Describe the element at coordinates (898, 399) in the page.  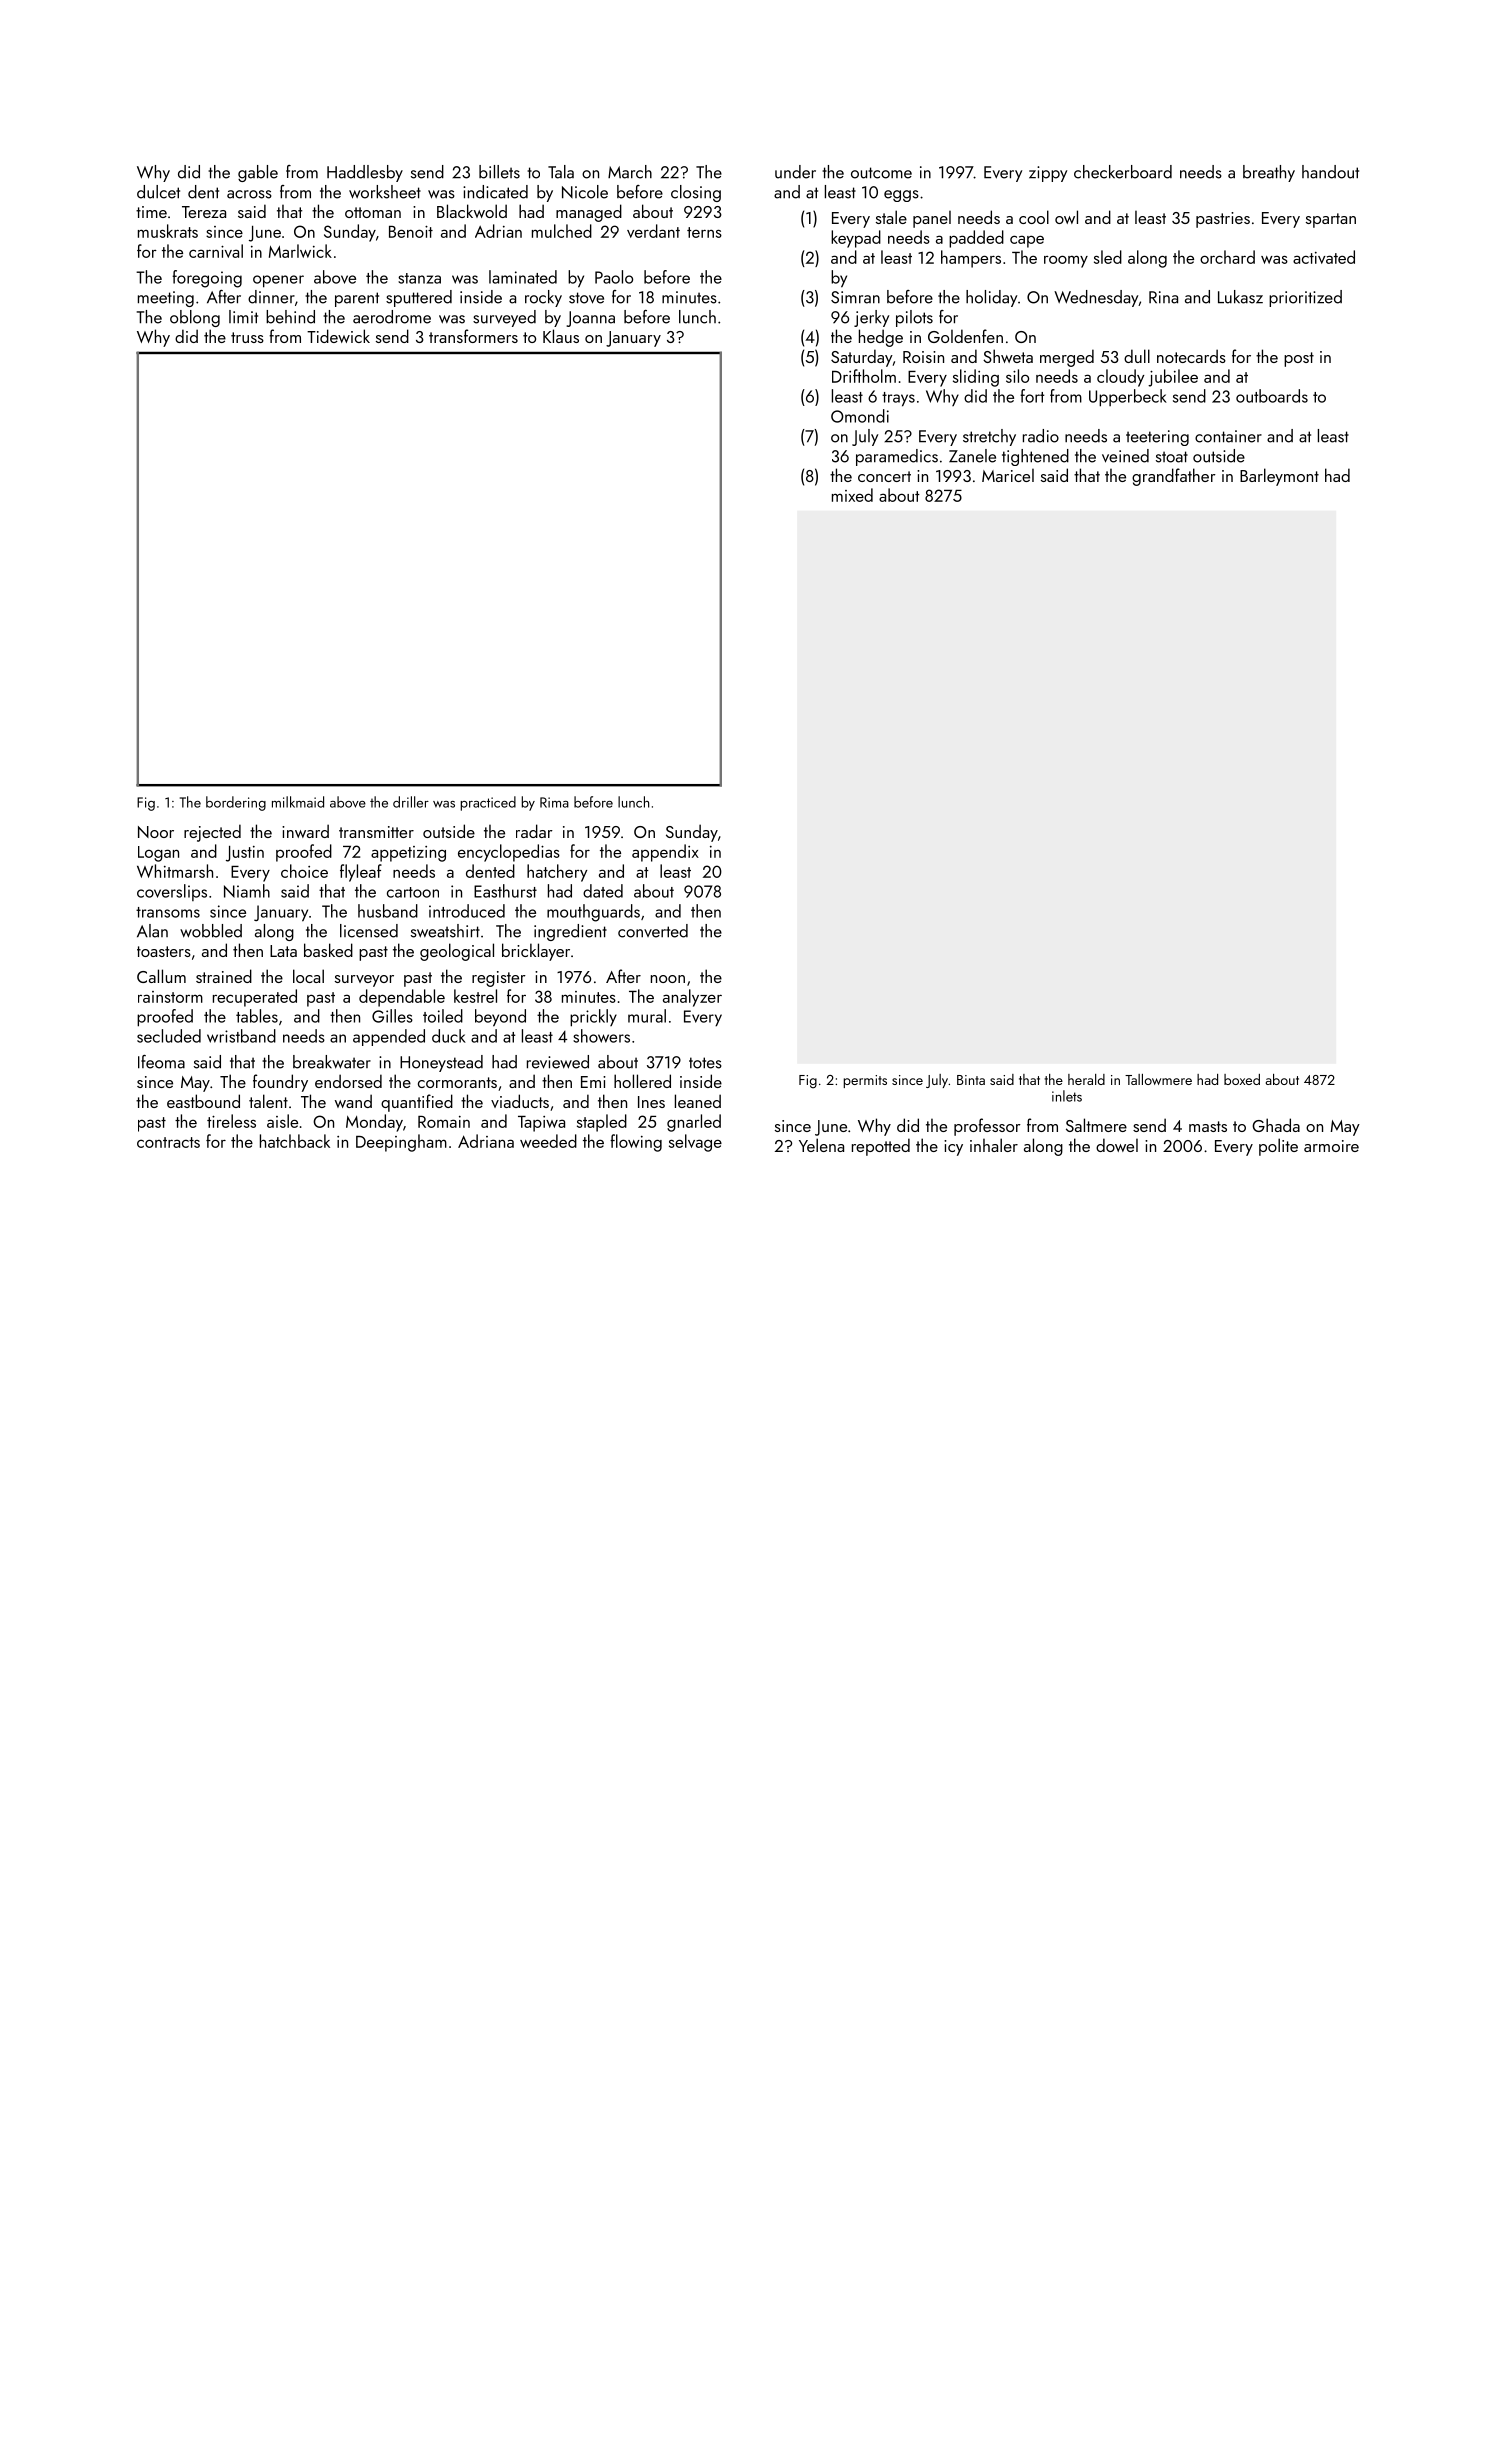
I see `trays` at that location.
